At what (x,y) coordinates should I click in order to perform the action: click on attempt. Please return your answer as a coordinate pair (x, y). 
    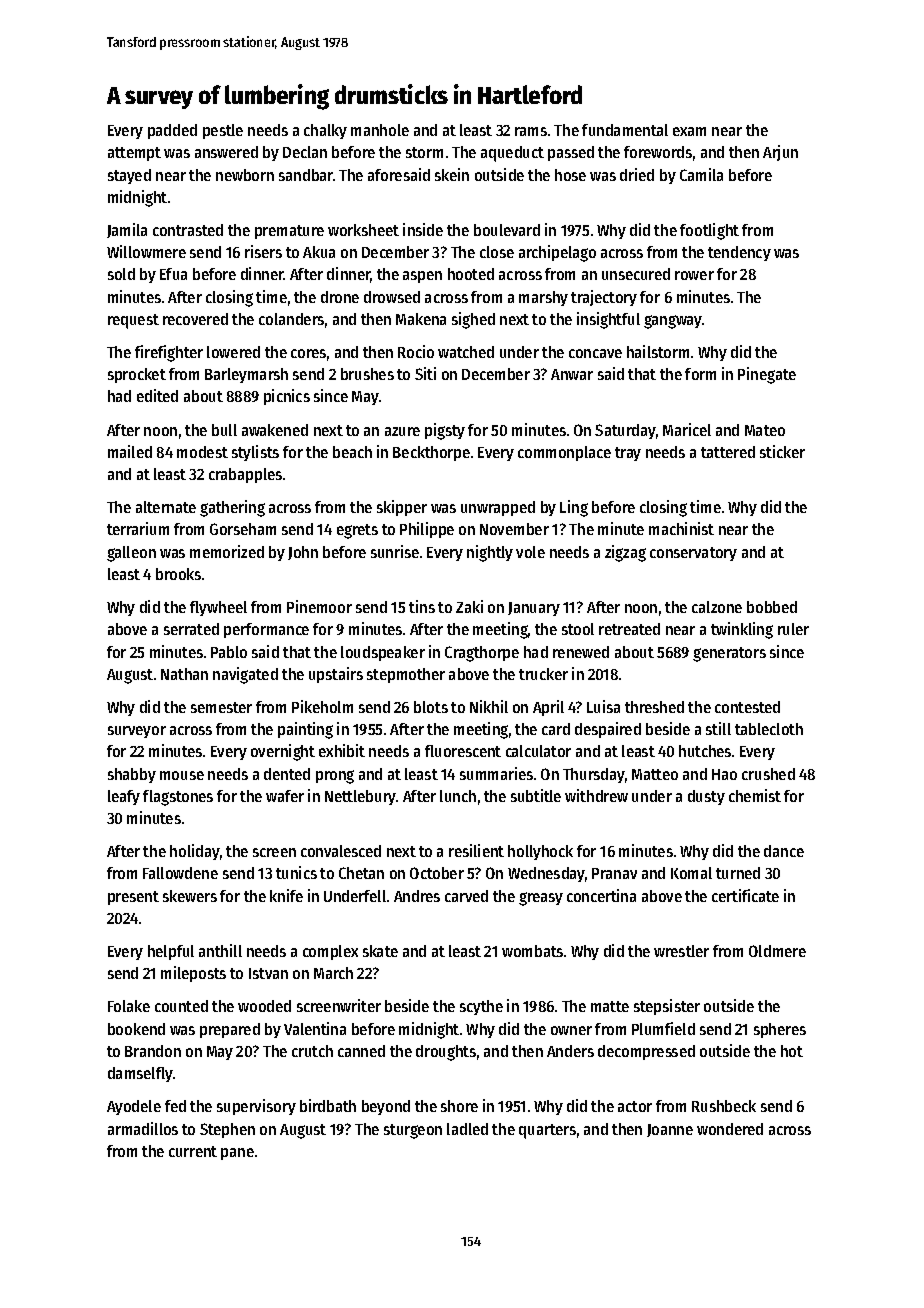
    Looking at the image, I should click on (134, 154).
